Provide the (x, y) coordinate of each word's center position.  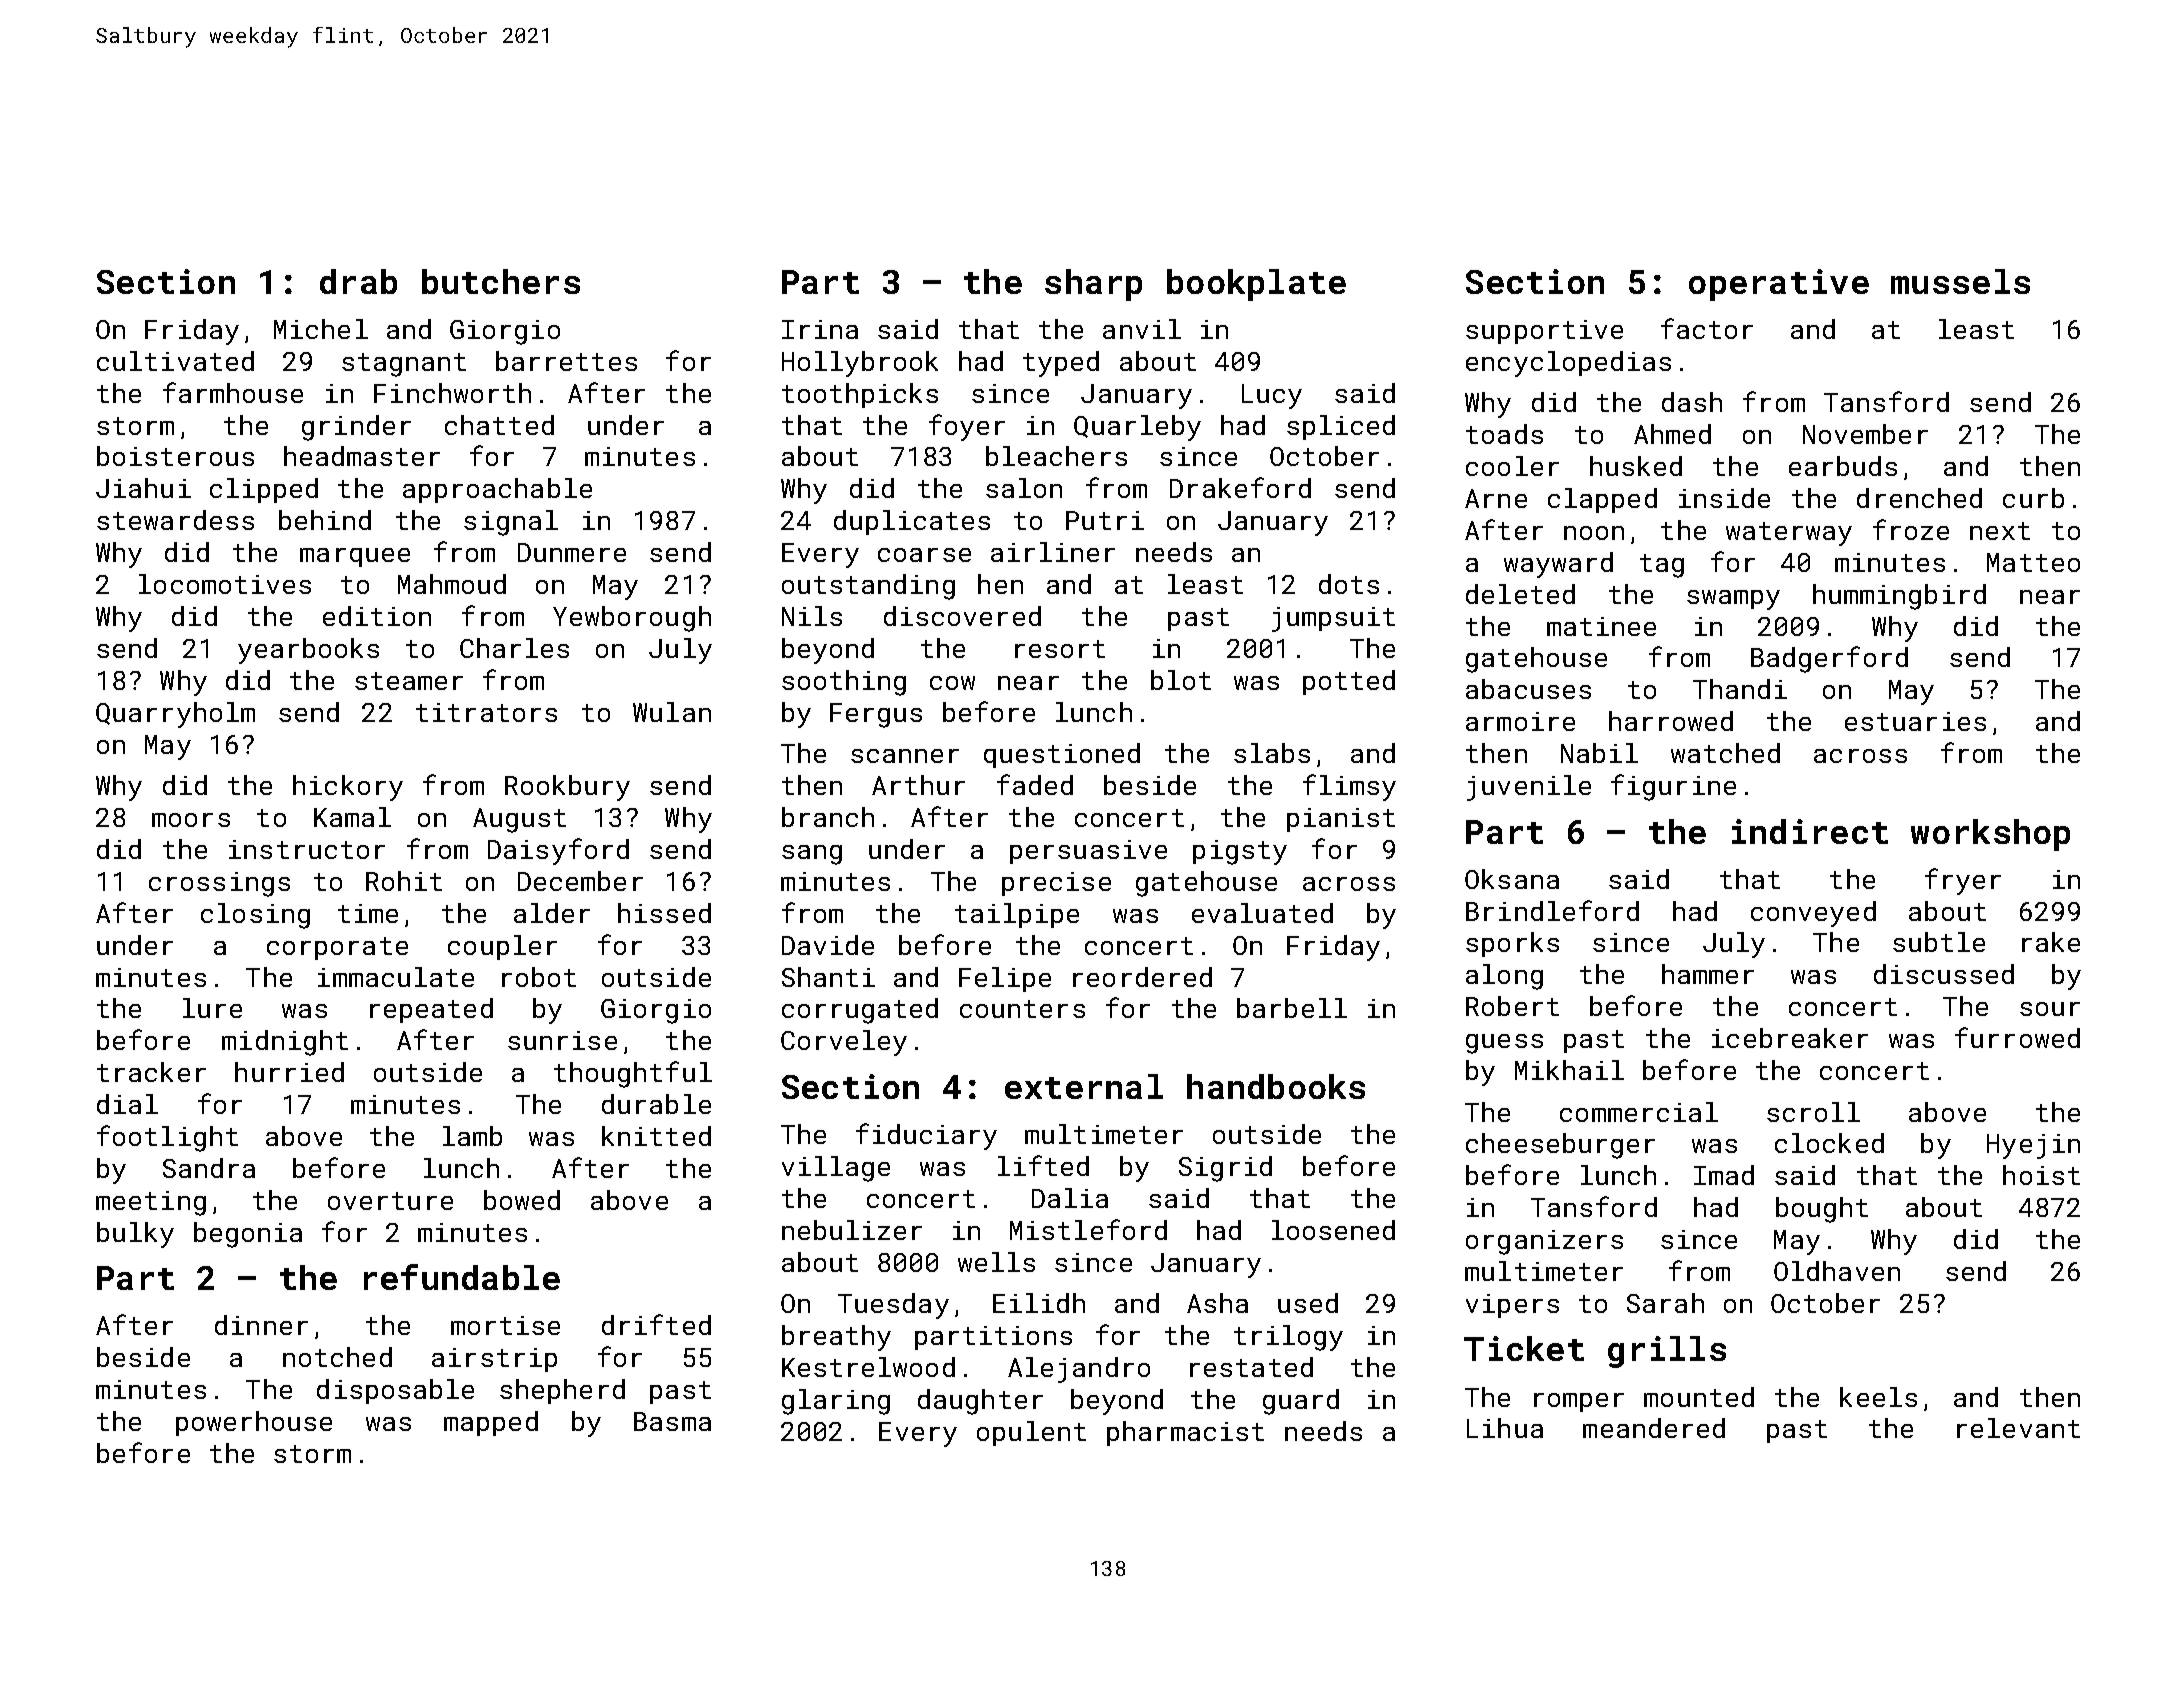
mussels (1960, 281)
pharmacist (1185, 1433)
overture (390, 1201)
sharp (1093, 285)
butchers (501, 281)
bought (1822, 1210)
